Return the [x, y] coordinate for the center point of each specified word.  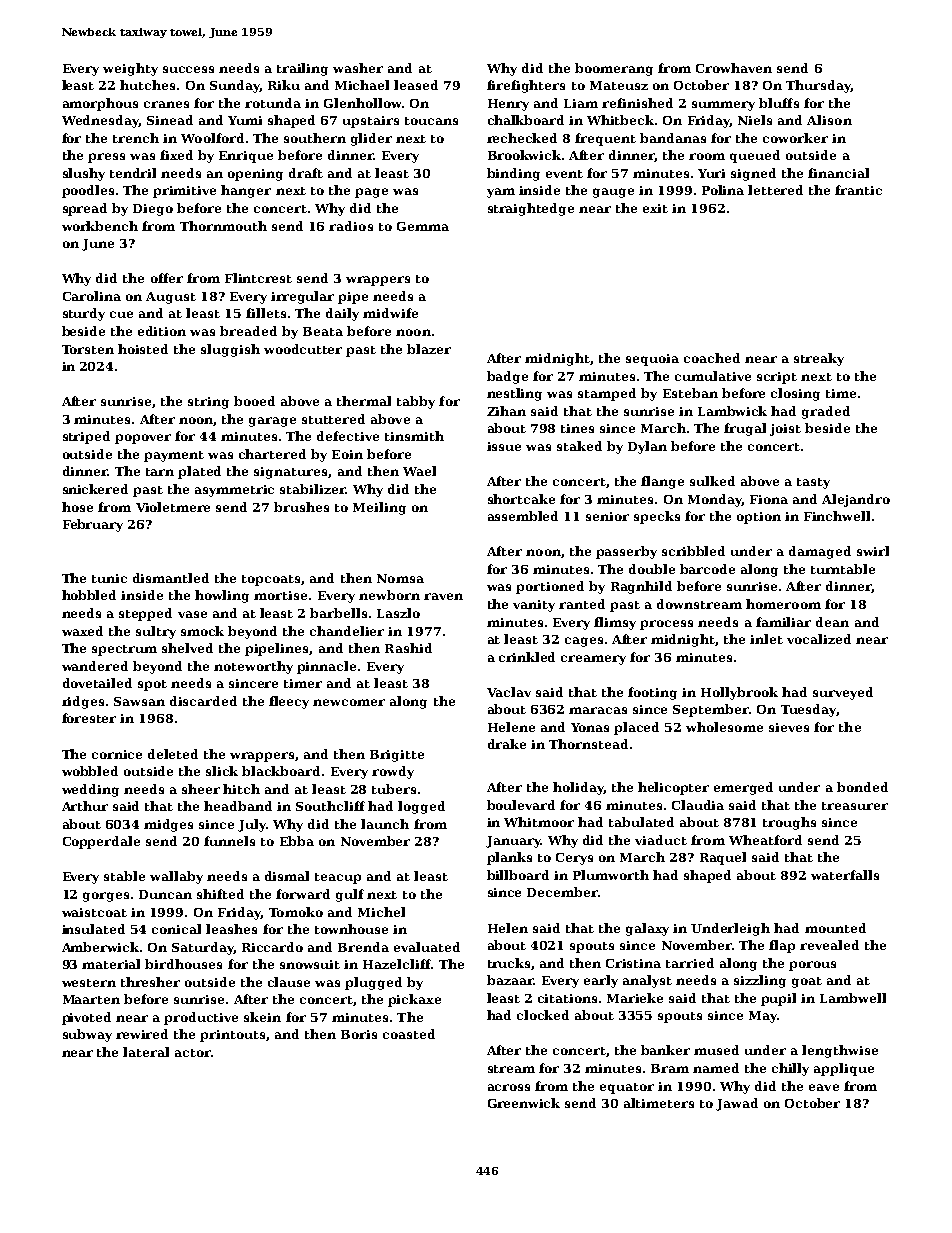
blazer [429, 349]
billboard [518, 875]
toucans [431, 121]
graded [826, 412]
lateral [146, 1052]
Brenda [363, 947]
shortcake [521, 499]
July [252, 825]
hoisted [143, 349]
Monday [715, 500]
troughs [789, 823]
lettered [775, 190]
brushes [301, 507]
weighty [130, 69]
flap [782, 946]
